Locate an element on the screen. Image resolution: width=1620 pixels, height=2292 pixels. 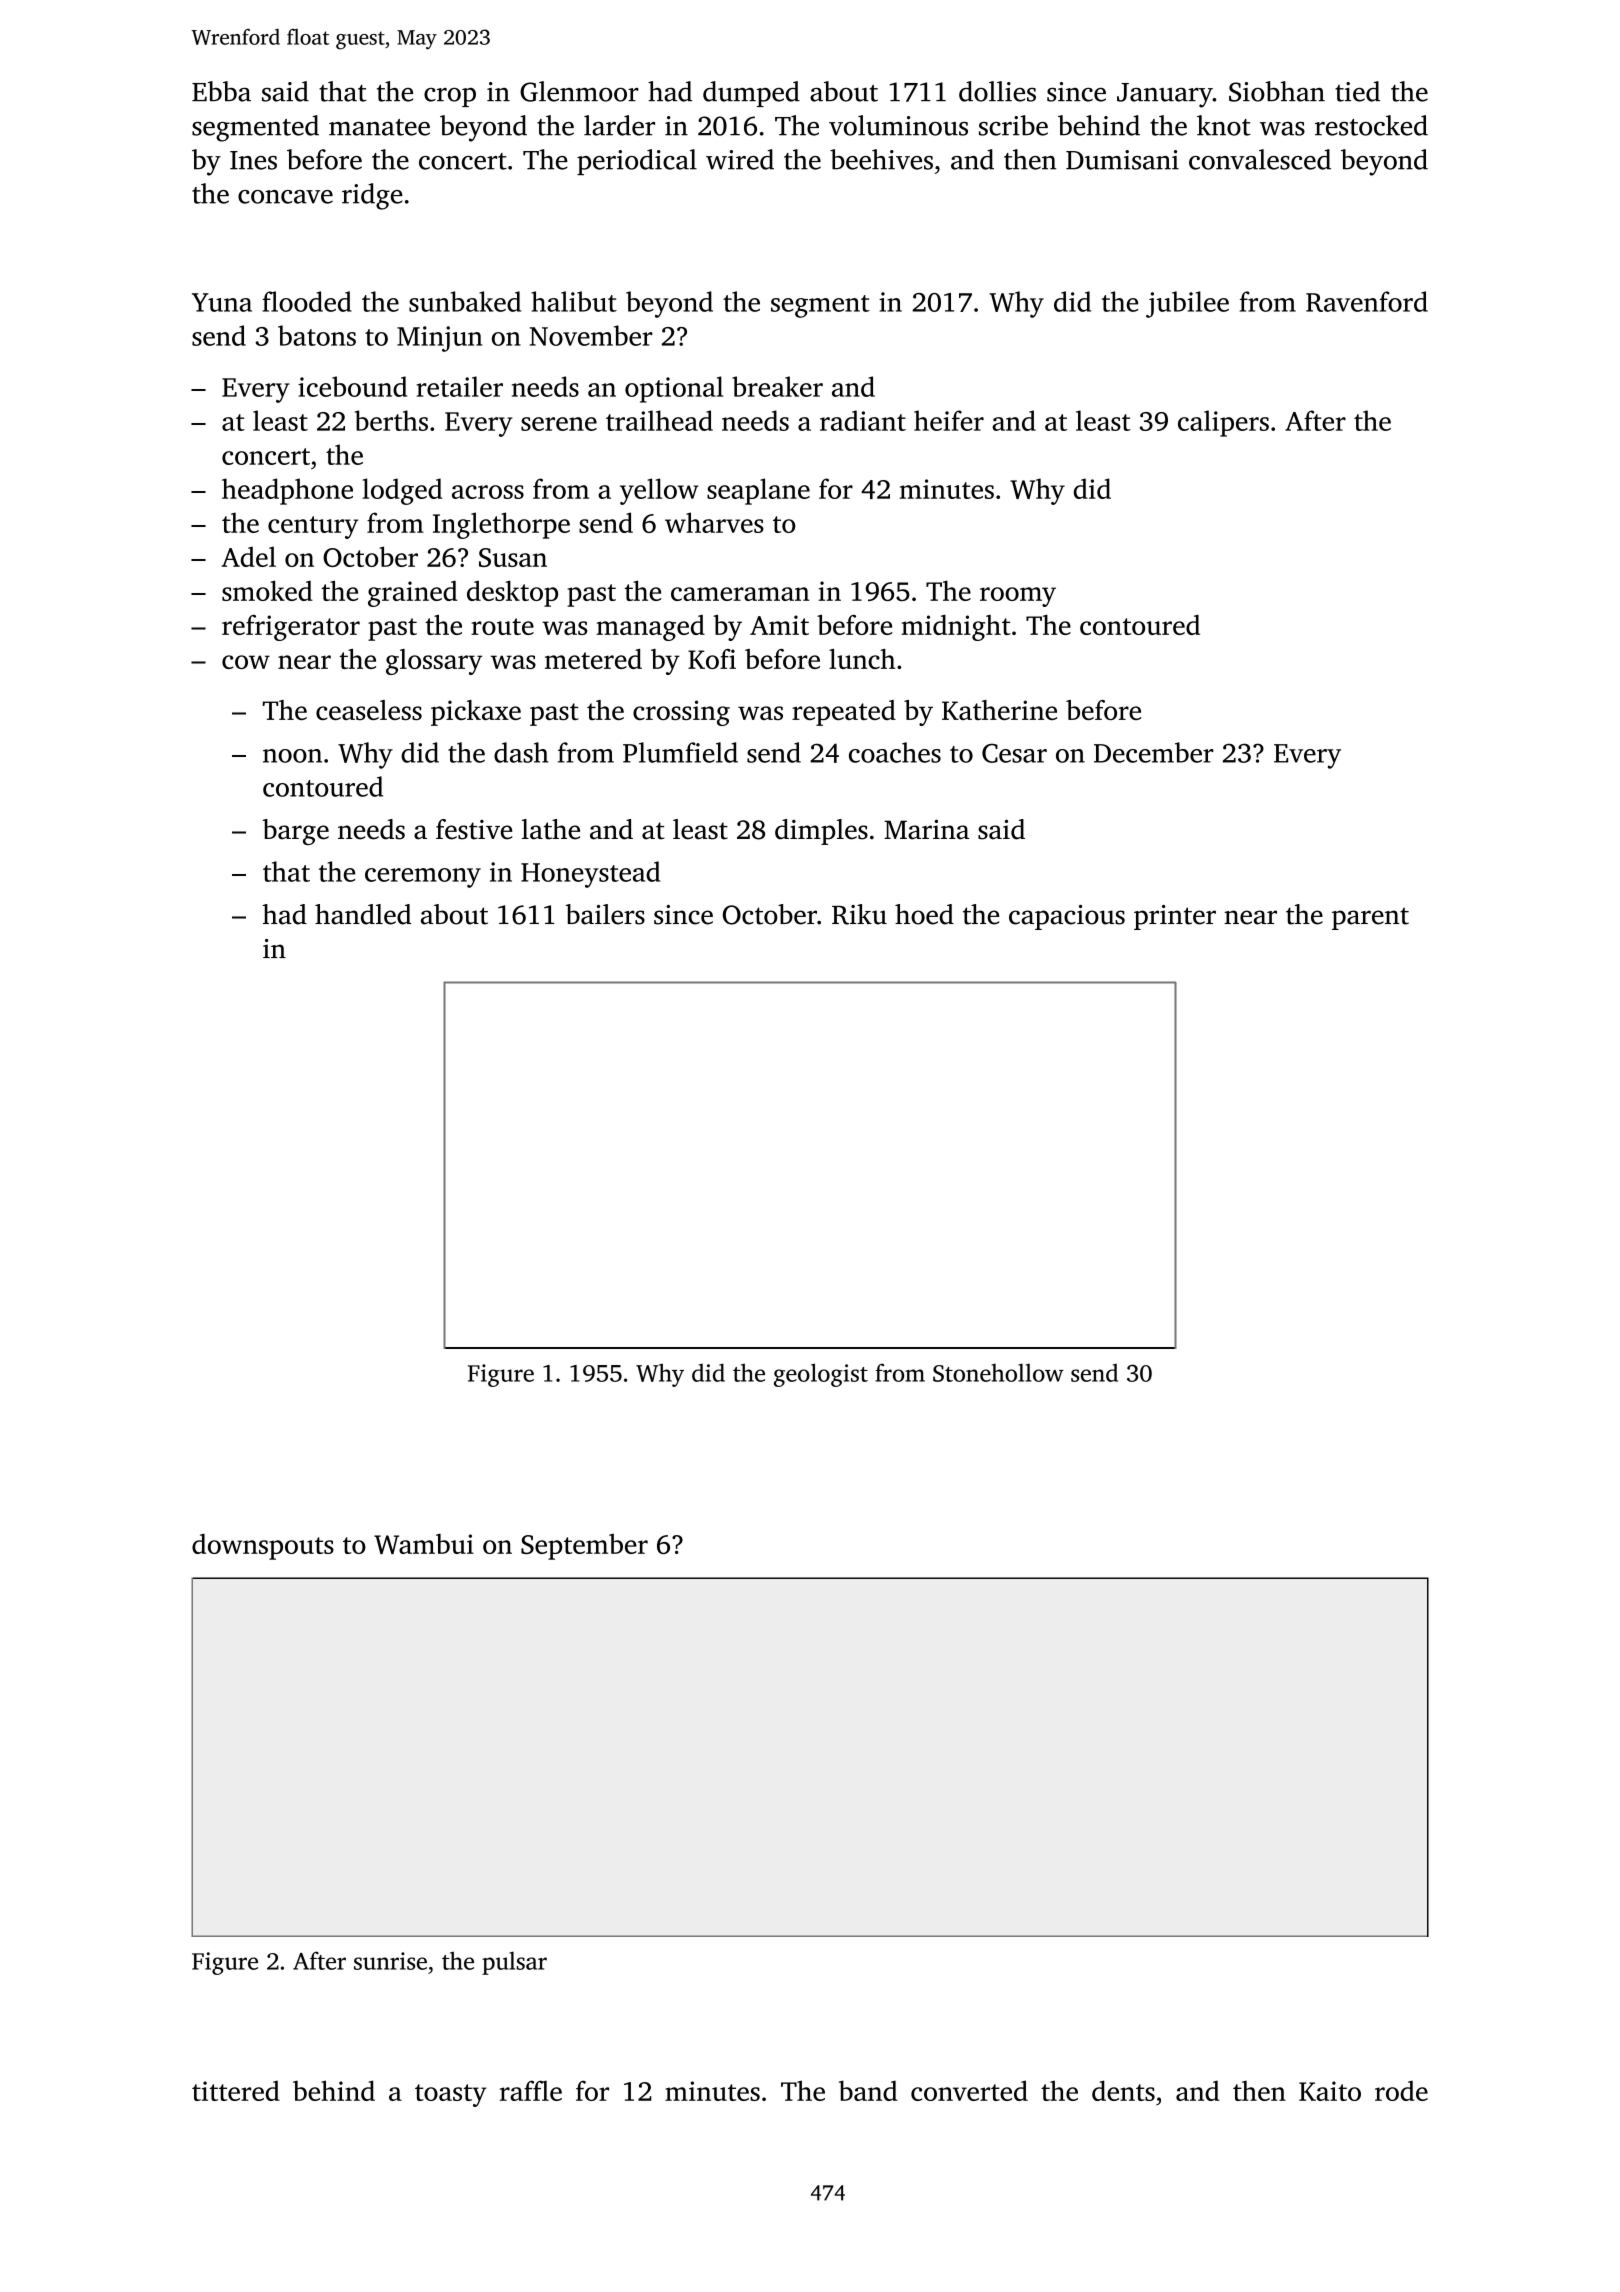
bailers is located at coordinates (605, 914).
